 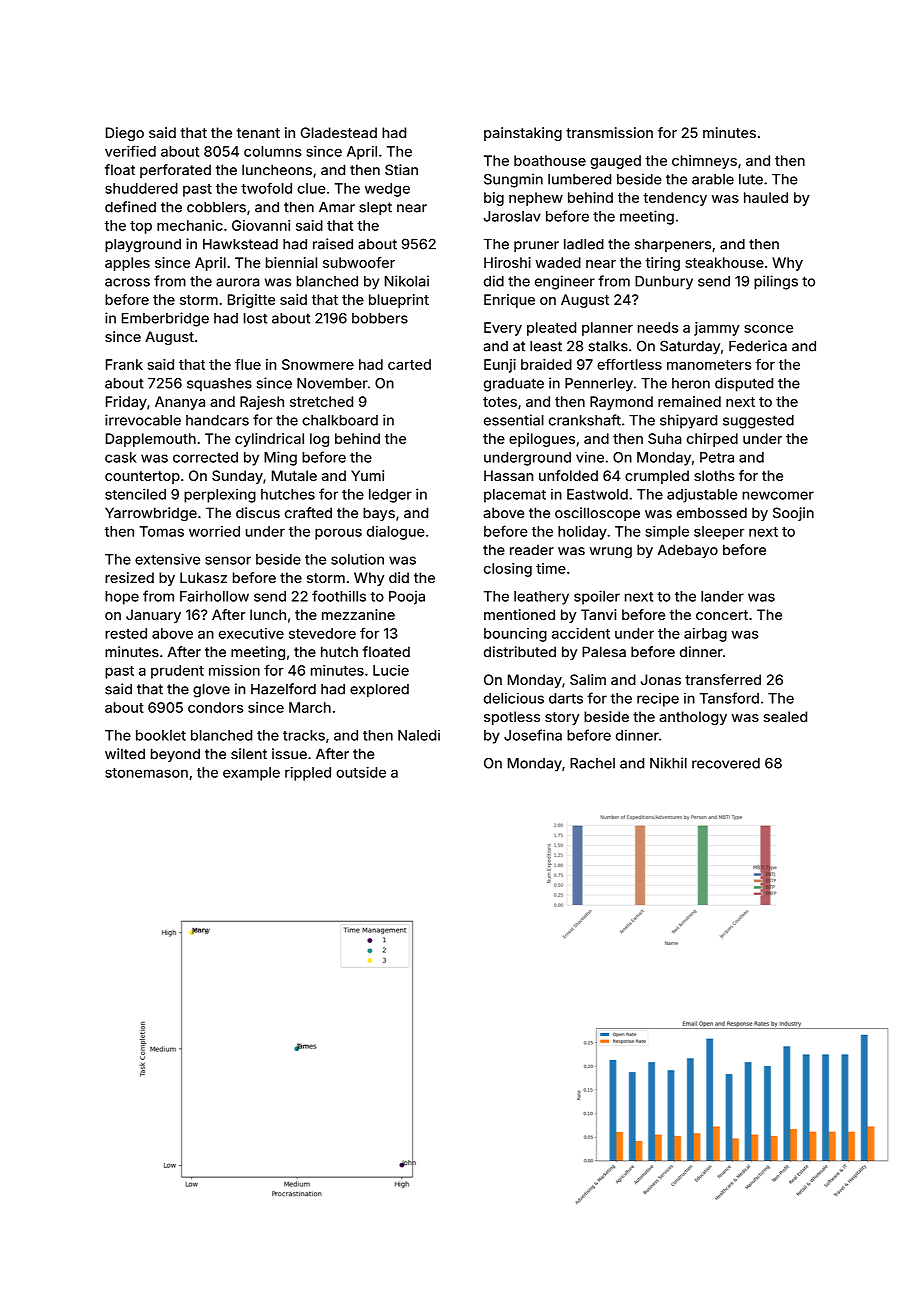 What do you see at coordinates (668, 763) in the document?
I see `Nikhil` at bounding box center [668, 763].
